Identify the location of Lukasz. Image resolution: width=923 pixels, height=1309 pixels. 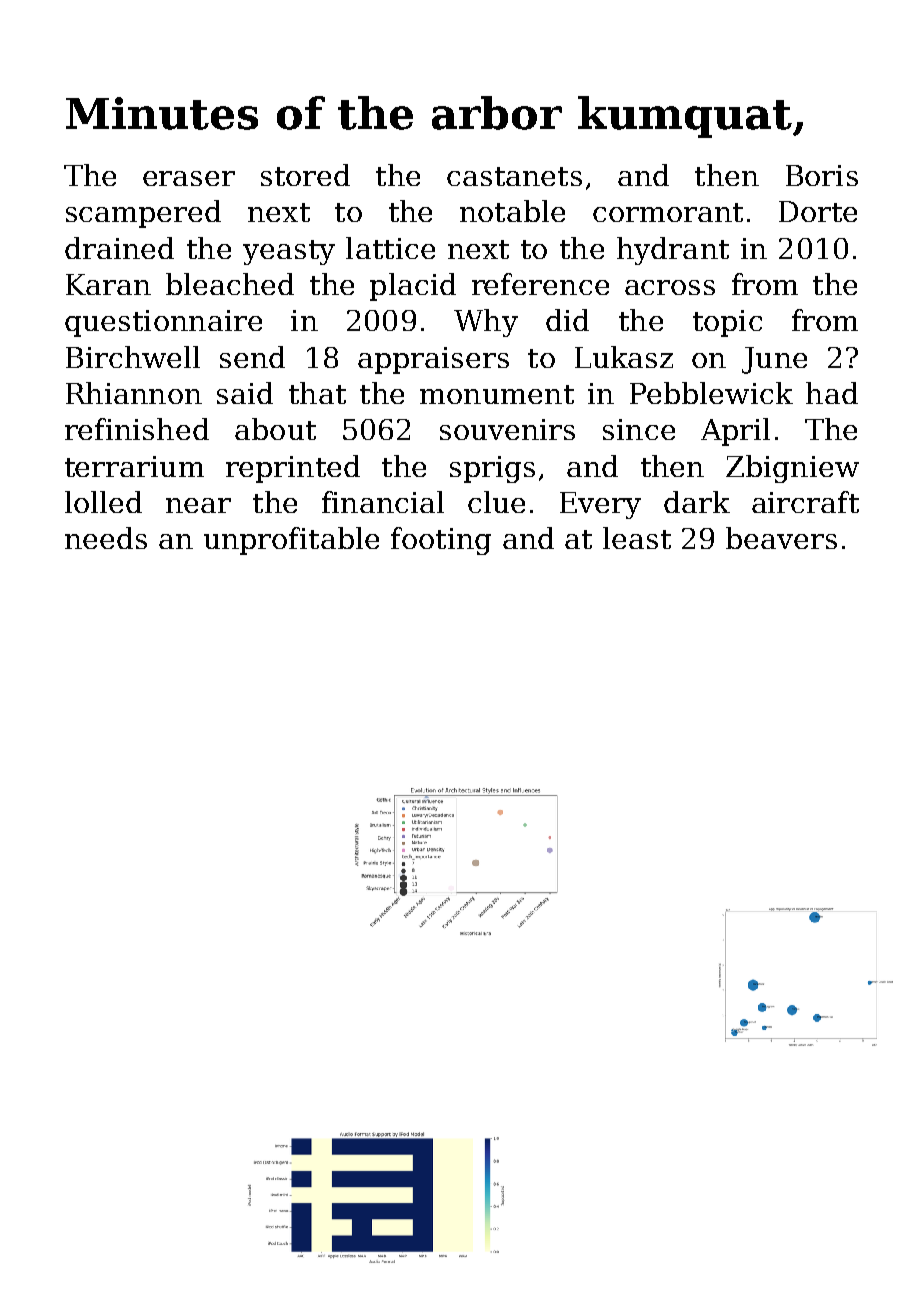
(624, 357).
